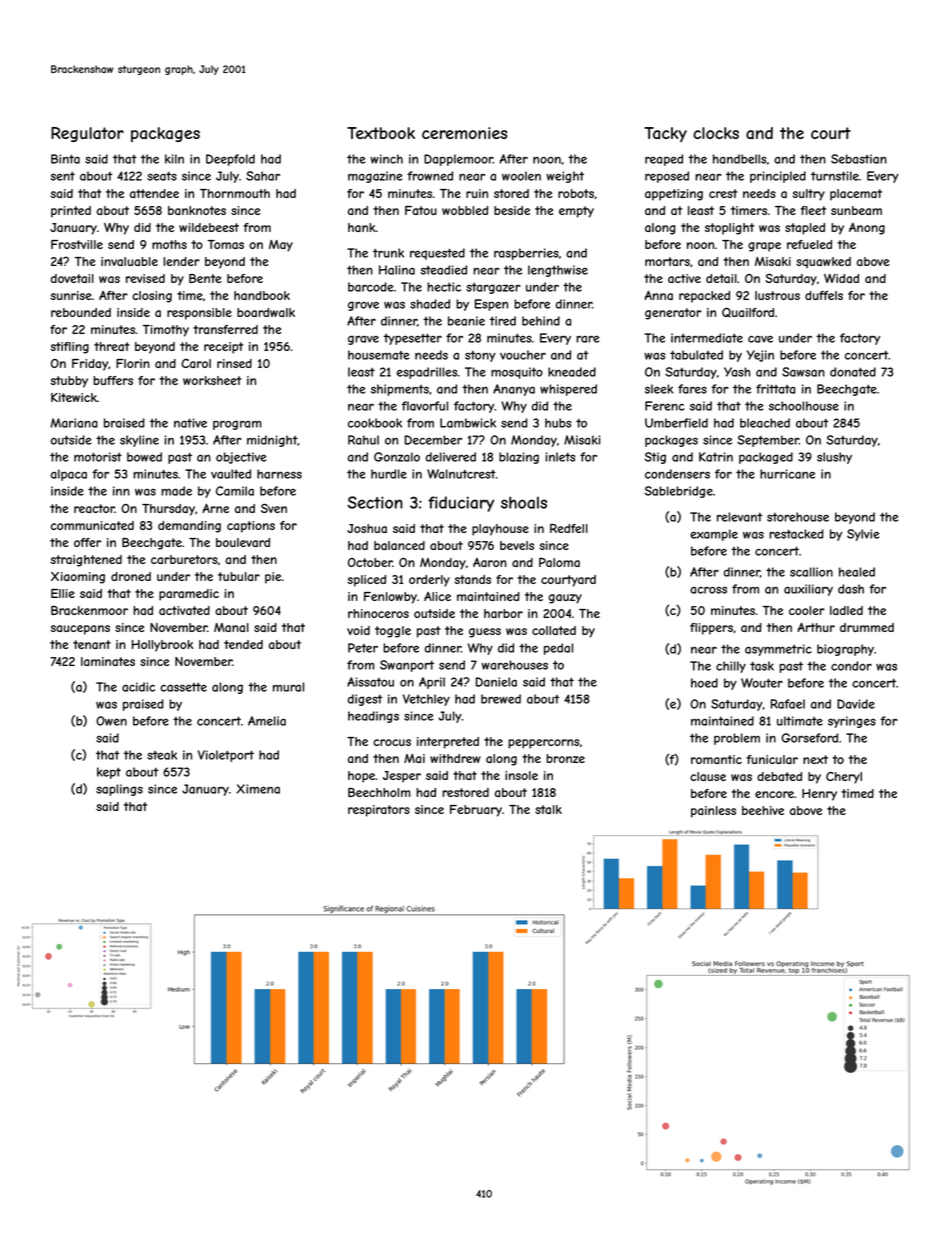  Describe the element at coordinates (399, 545) in the page. I see `balanced` at that location.
